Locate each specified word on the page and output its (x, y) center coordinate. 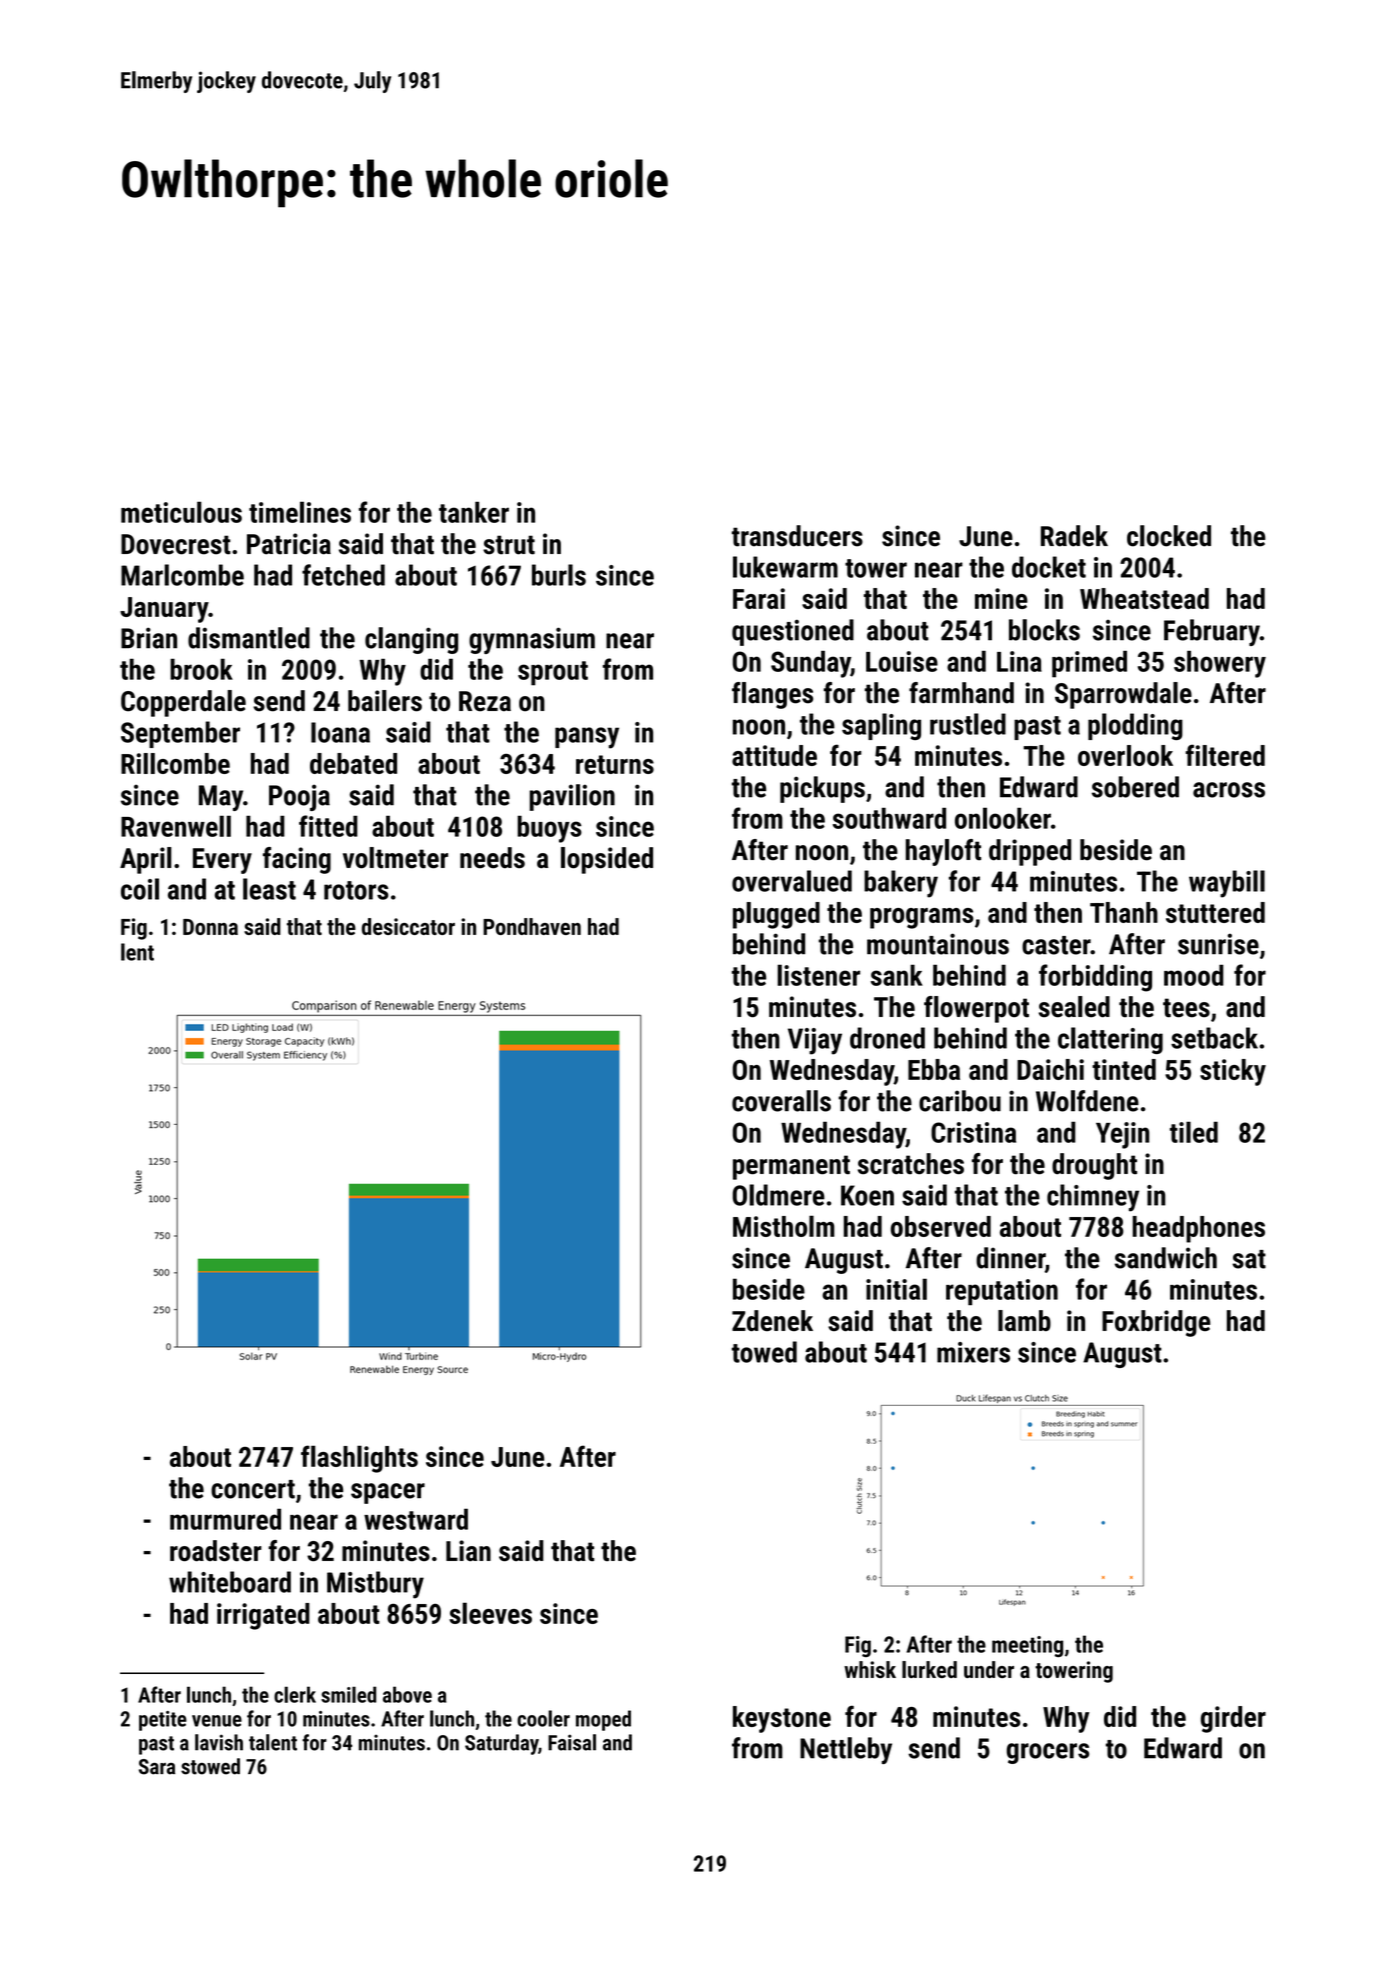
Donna (210, 927)
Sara (157, 1767)
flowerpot (976, 1009)
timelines (300, 512)
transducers (797, 536)
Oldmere (779, 1195)
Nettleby (846, 1750)
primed (1089, 664)
